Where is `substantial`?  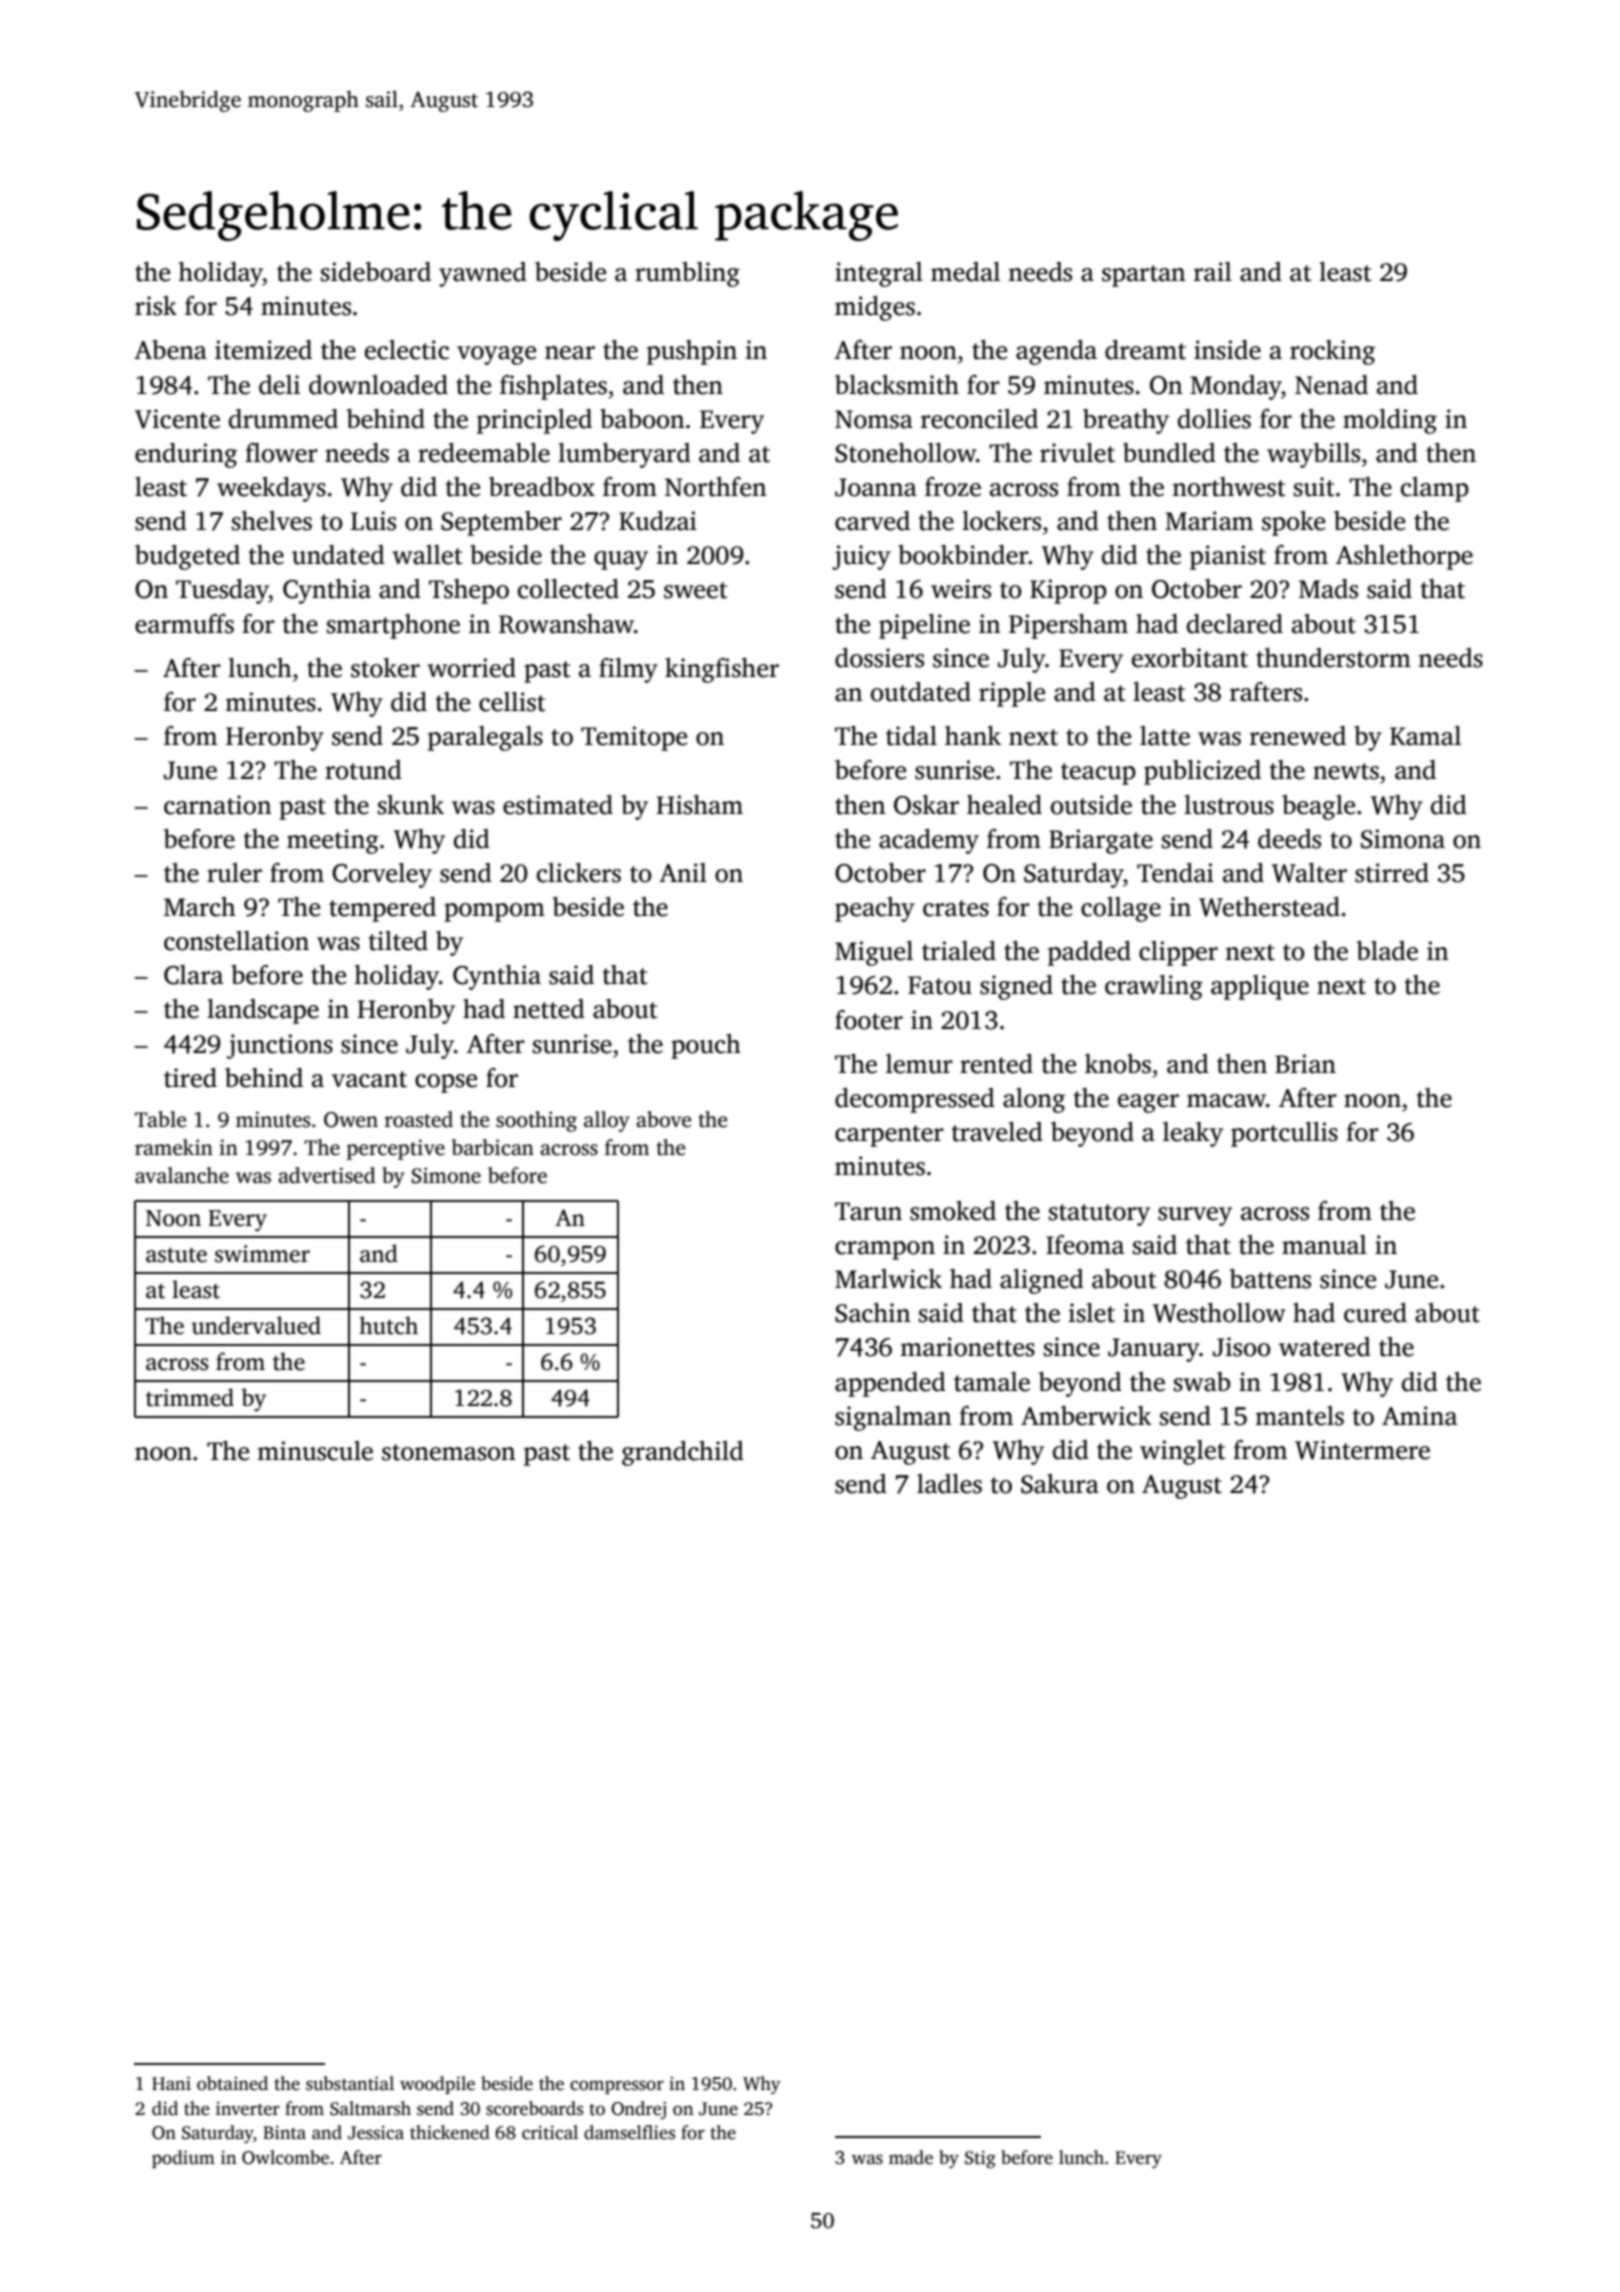 substantial is located at coordinates (350, 2083).
